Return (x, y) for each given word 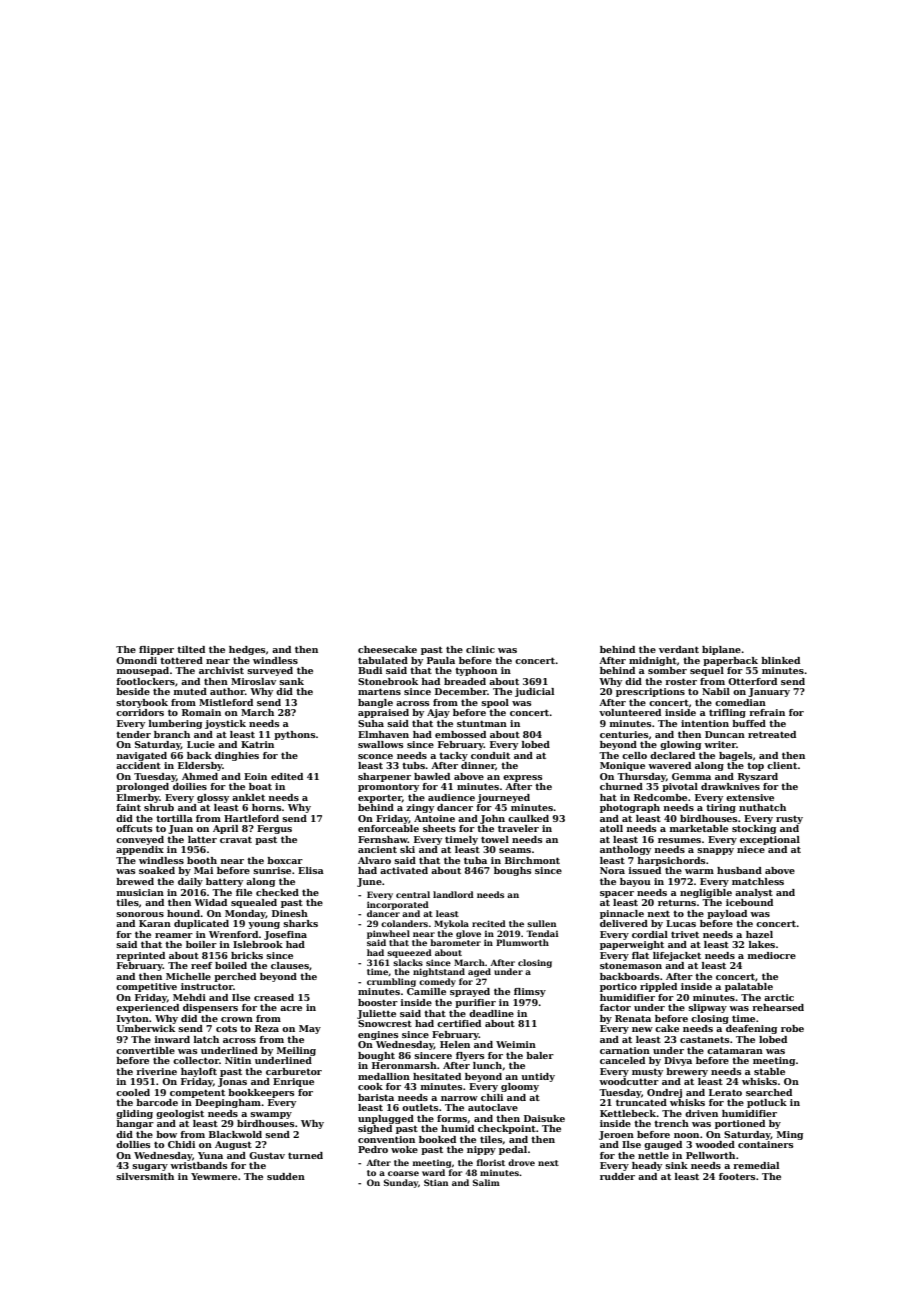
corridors (140, 712)
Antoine (434, 818)
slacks (408, 962)
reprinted (140, 956)
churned (621, 786)
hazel (759, 934)
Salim (486, 1182)
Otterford (752, 681)
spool (495, 703)
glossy (213, 798)
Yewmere (214, 1176)
